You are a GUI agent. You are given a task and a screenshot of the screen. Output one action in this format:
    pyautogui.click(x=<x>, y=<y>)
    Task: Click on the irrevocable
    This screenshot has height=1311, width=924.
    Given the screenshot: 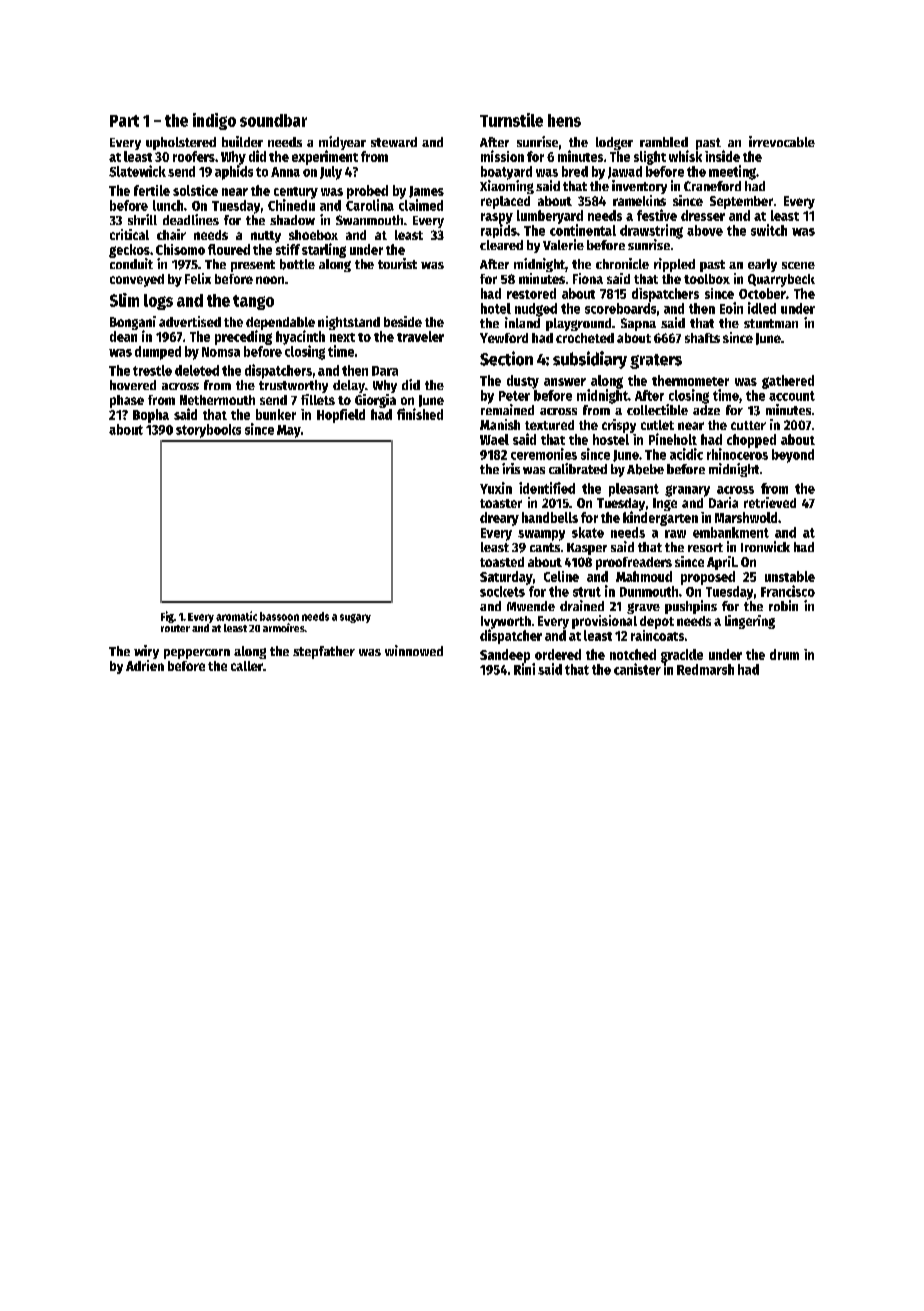 What is the action you would take?
    pyautogui.click(x=782, y=141)
